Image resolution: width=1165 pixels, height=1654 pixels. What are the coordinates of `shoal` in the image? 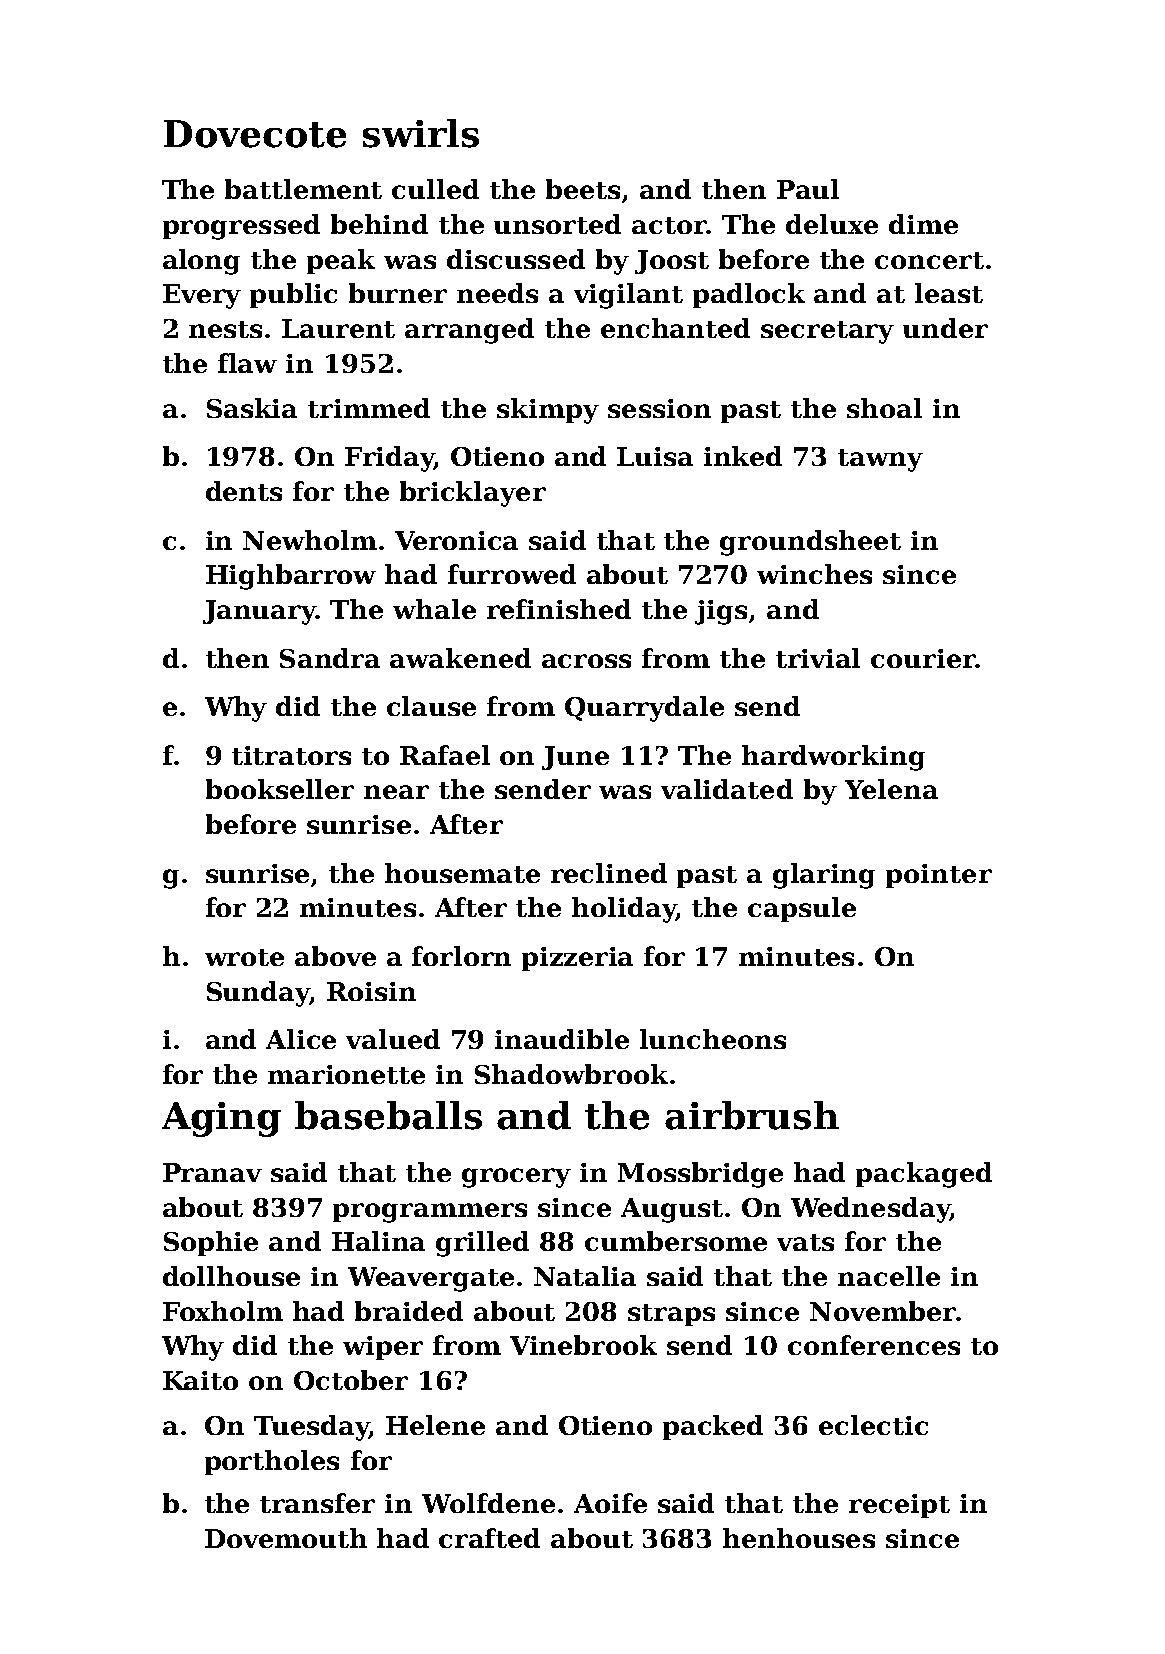 It's located at (884, 408).
